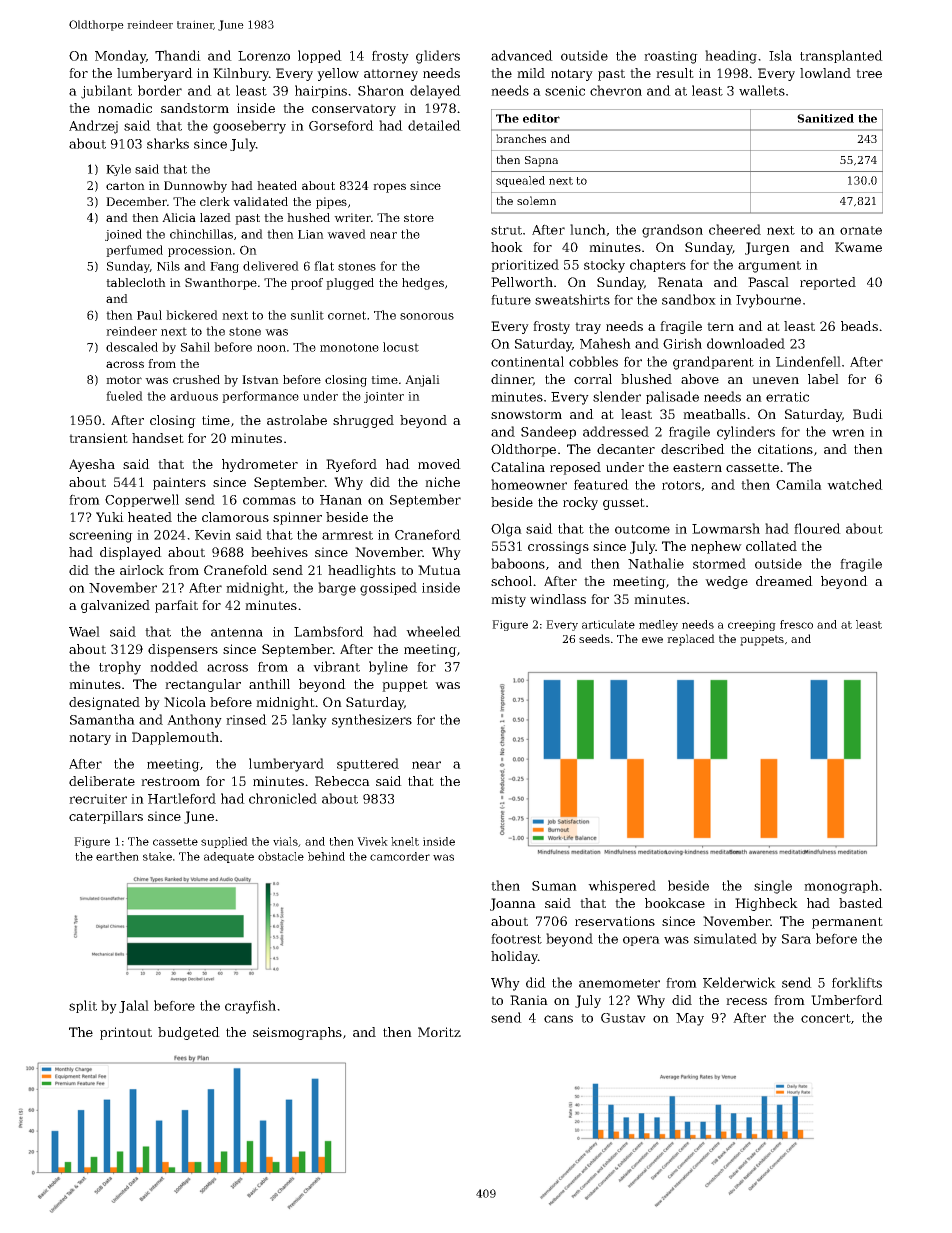  What do you see at coordinates (389, 188) in the screenshot?
I see `ropes` at bounding box center [389, 188].
